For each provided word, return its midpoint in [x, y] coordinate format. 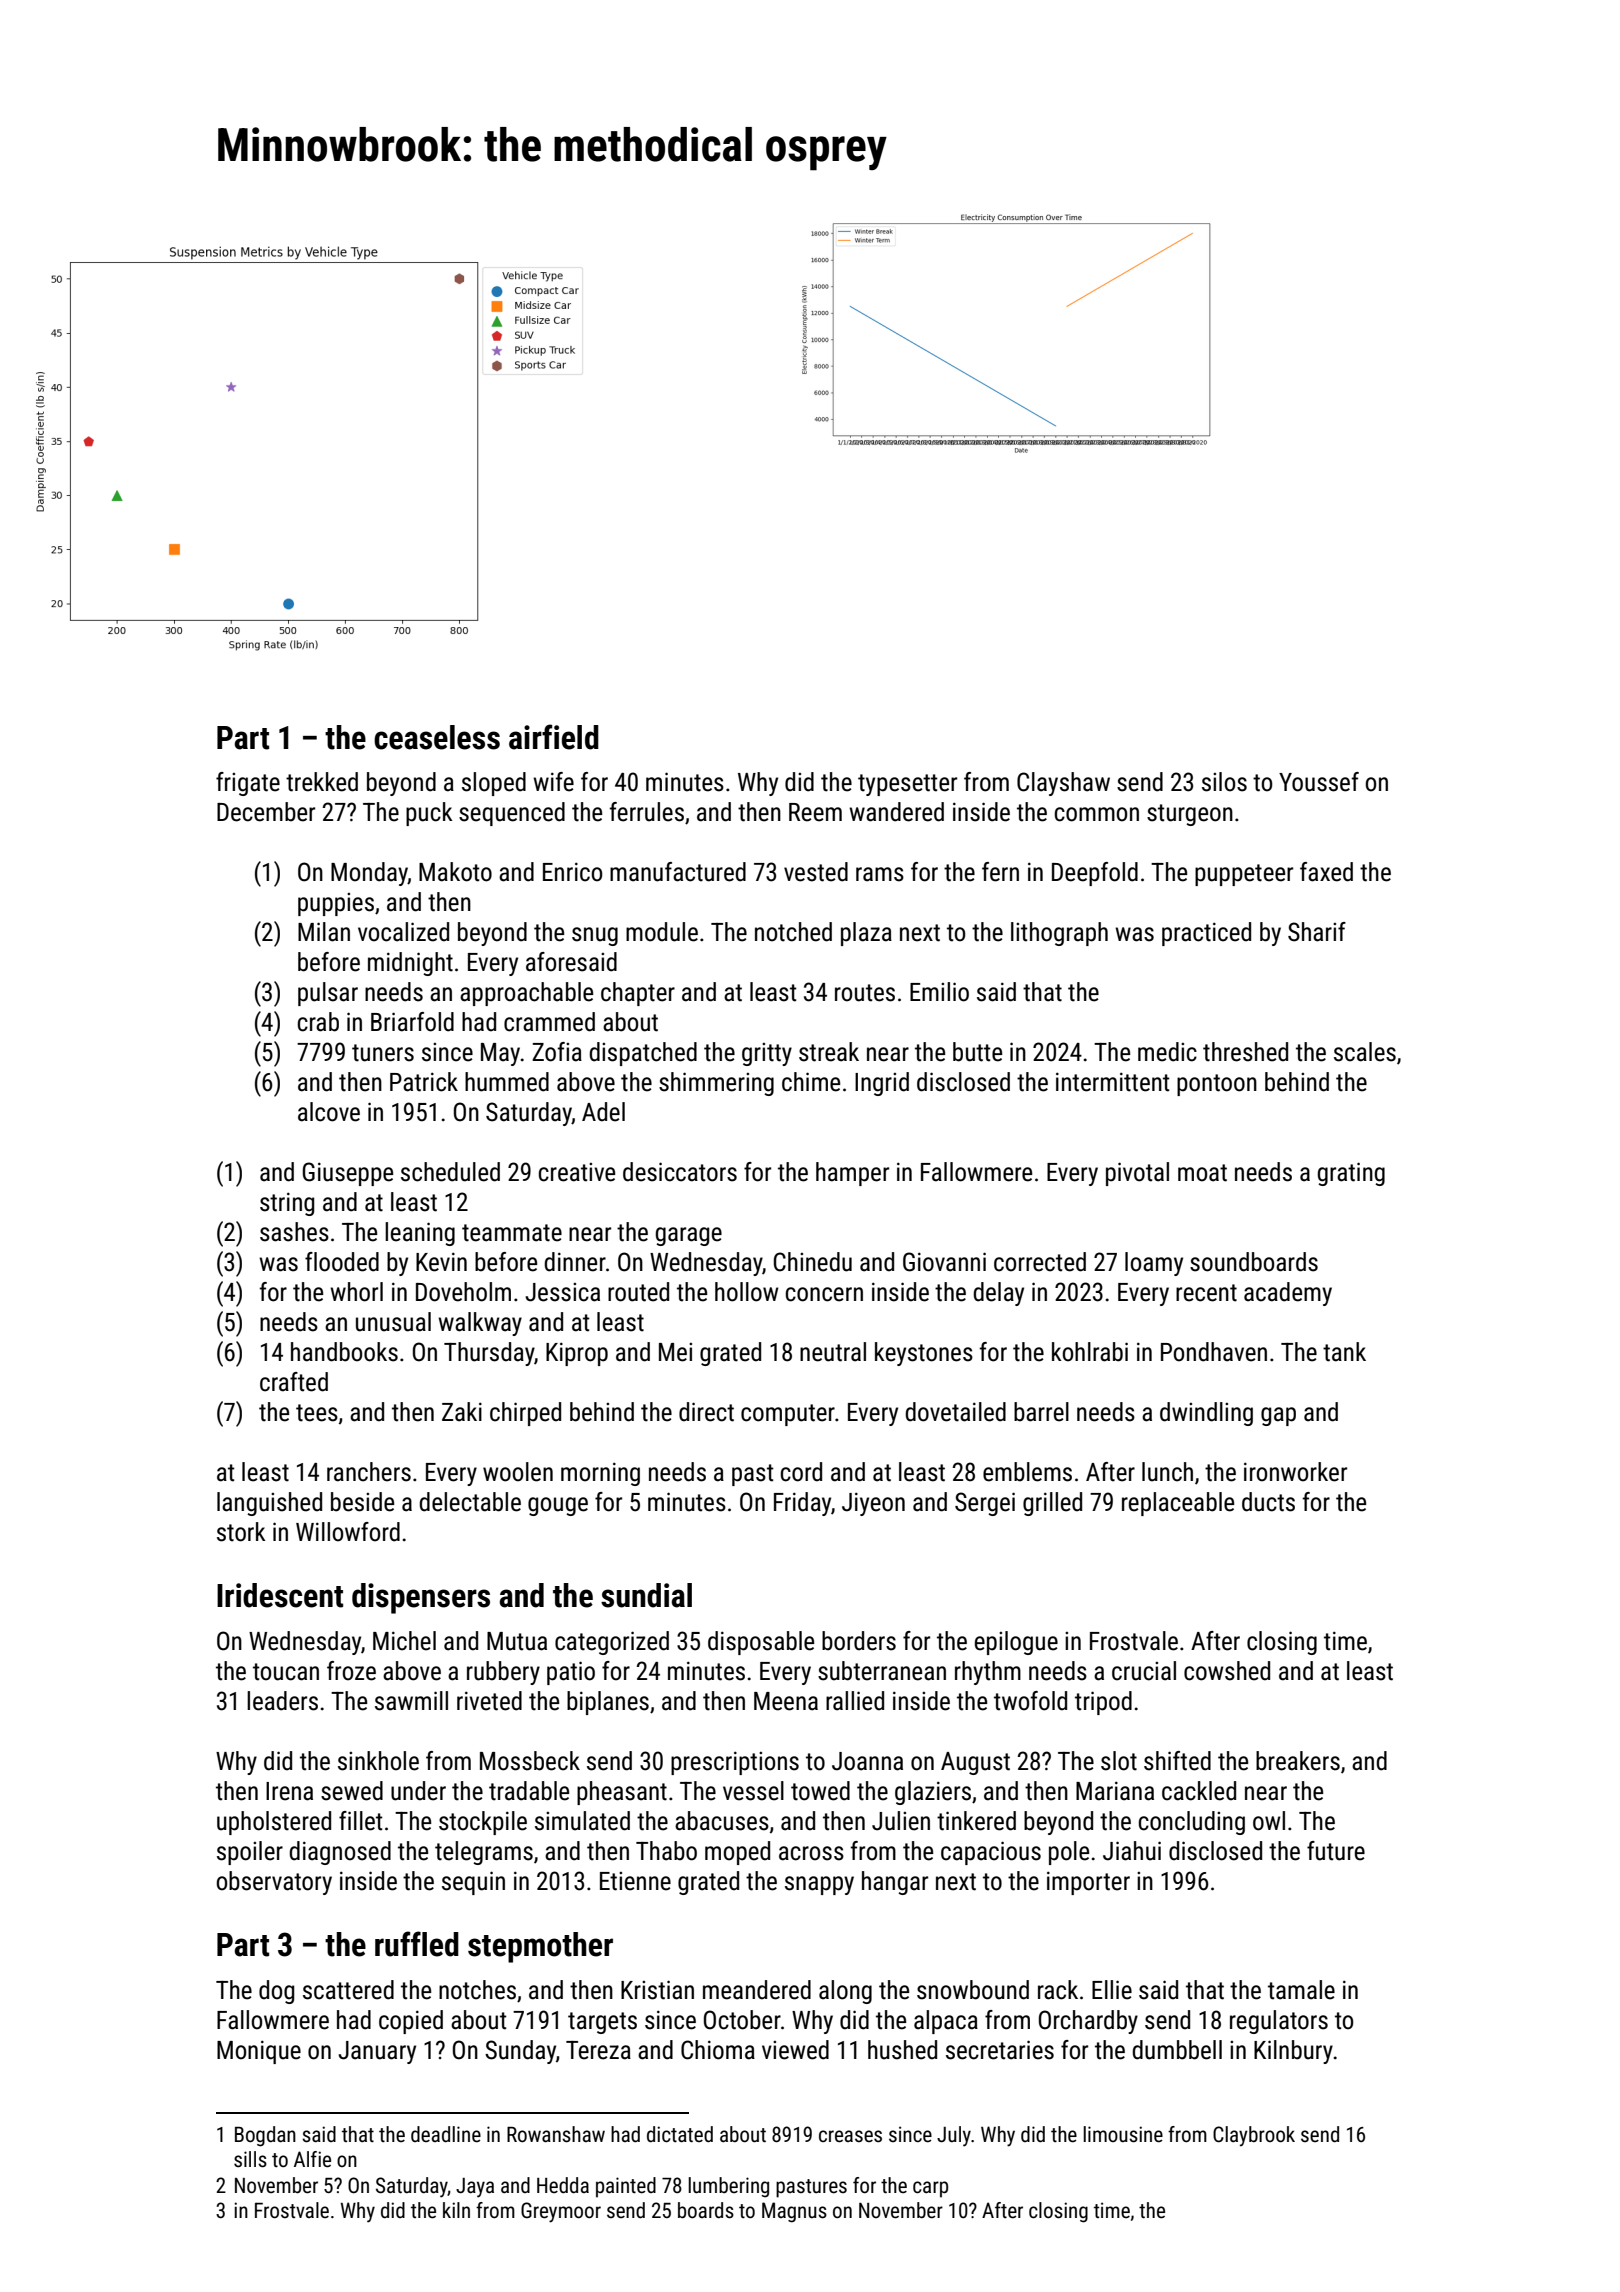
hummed [507, 1082]
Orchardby [1088, 2022]
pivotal [1137, 1174]
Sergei [985, 1504]
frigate [248, 784]
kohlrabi [1090, 1352]
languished [269, 1504]
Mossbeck [530, 1761]
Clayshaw [1063, 784]
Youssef [1319, 782]
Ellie [1112, 1990]
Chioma [718, 2050]
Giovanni [944, 1262]
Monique [259, 2052]
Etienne [635, 1881]
